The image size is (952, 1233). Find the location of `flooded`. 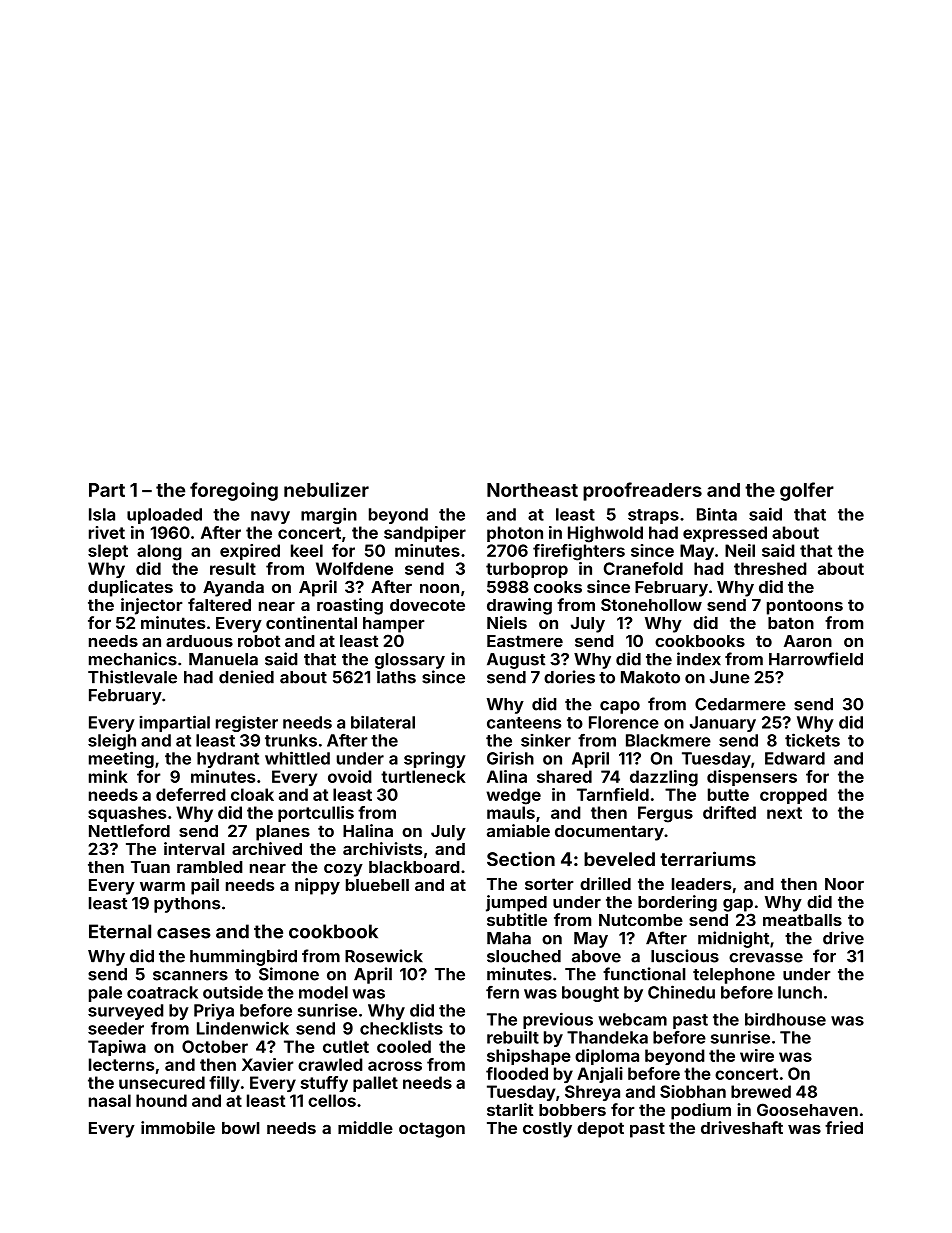

flooded is located at coordinates (517, 1073).
